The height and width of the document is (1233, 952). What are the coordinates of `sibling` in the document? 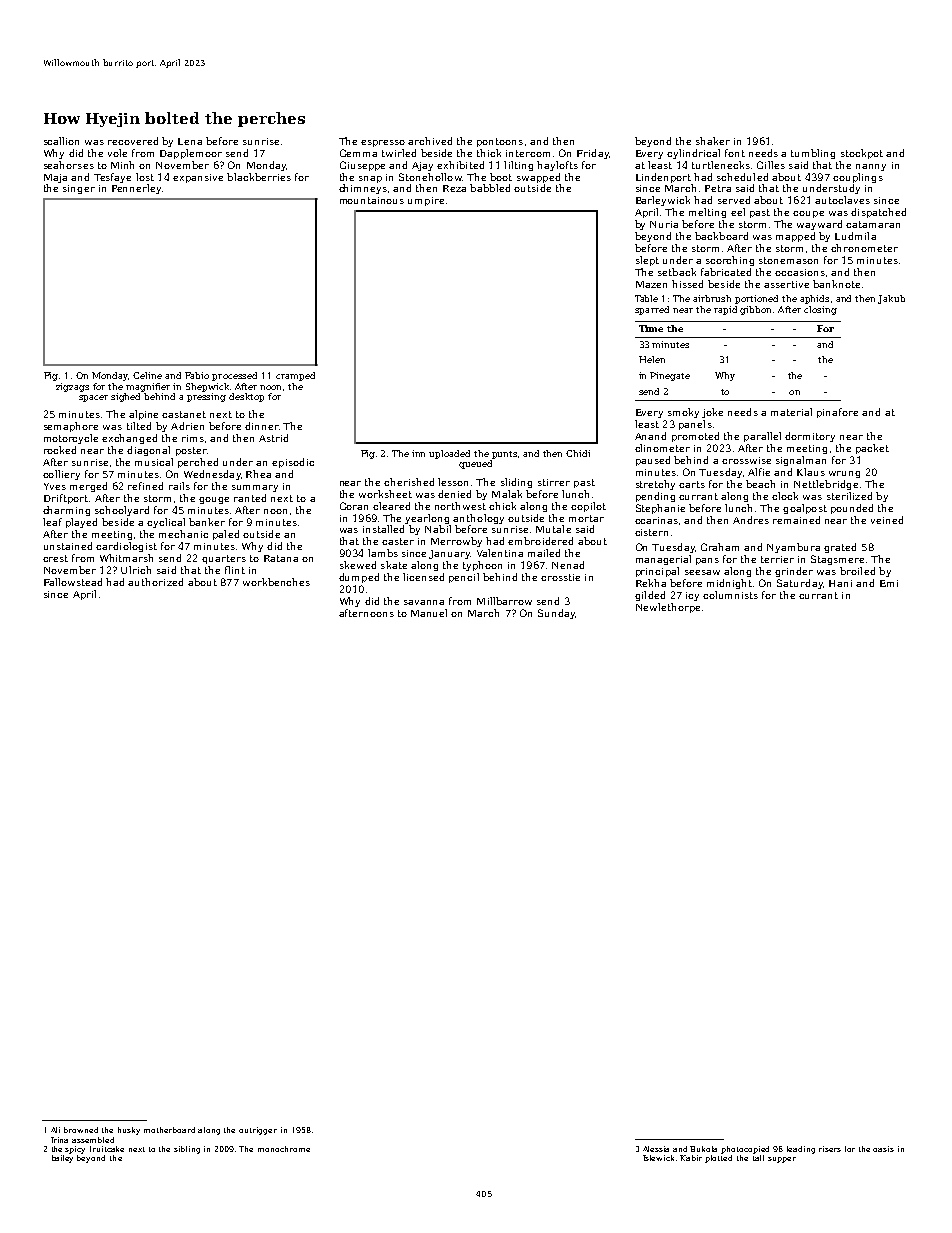 It's located at (187, 1150).
